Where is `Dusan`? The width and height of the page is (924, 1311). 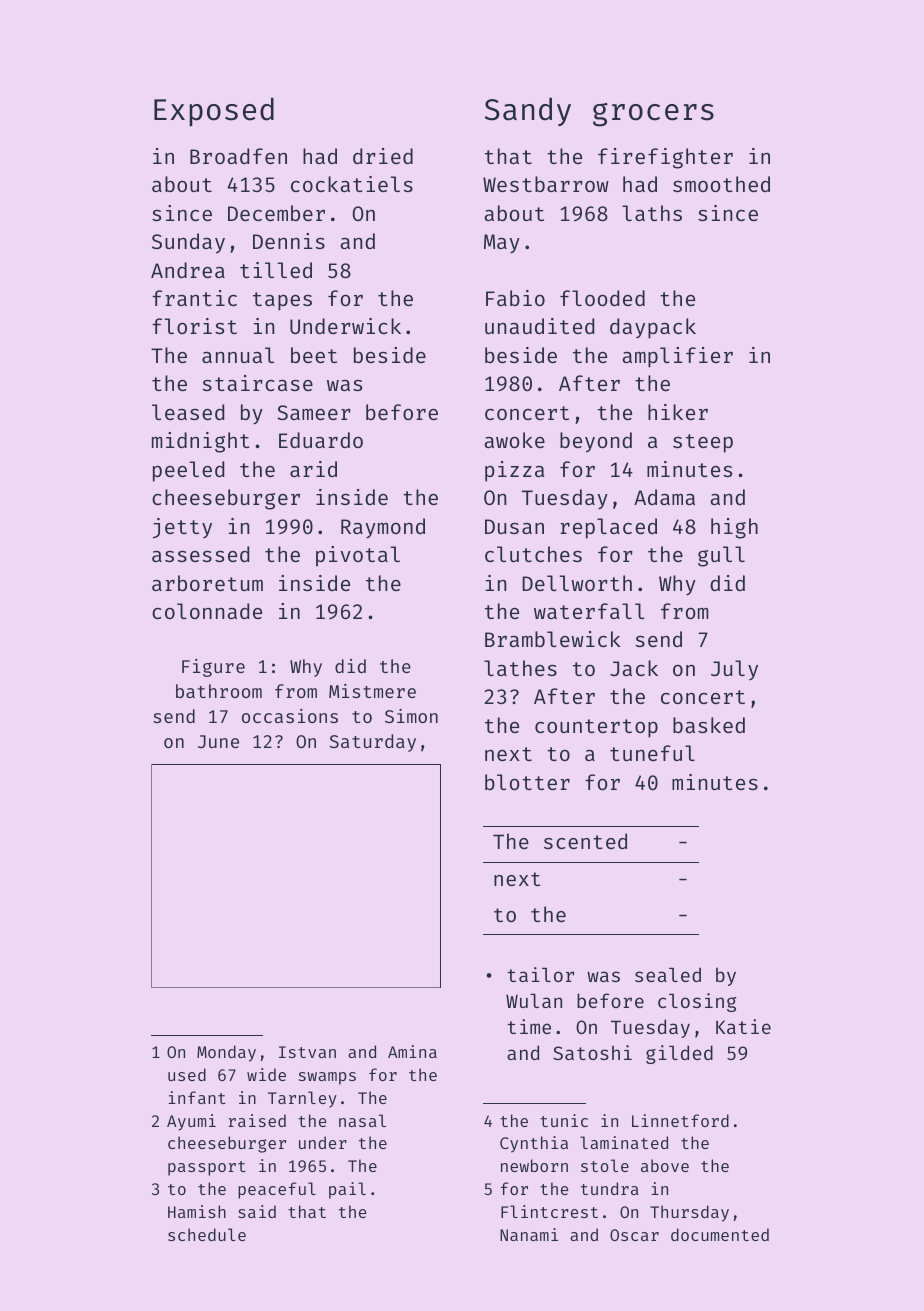 Dusan is located at coordinates (514, 526).
